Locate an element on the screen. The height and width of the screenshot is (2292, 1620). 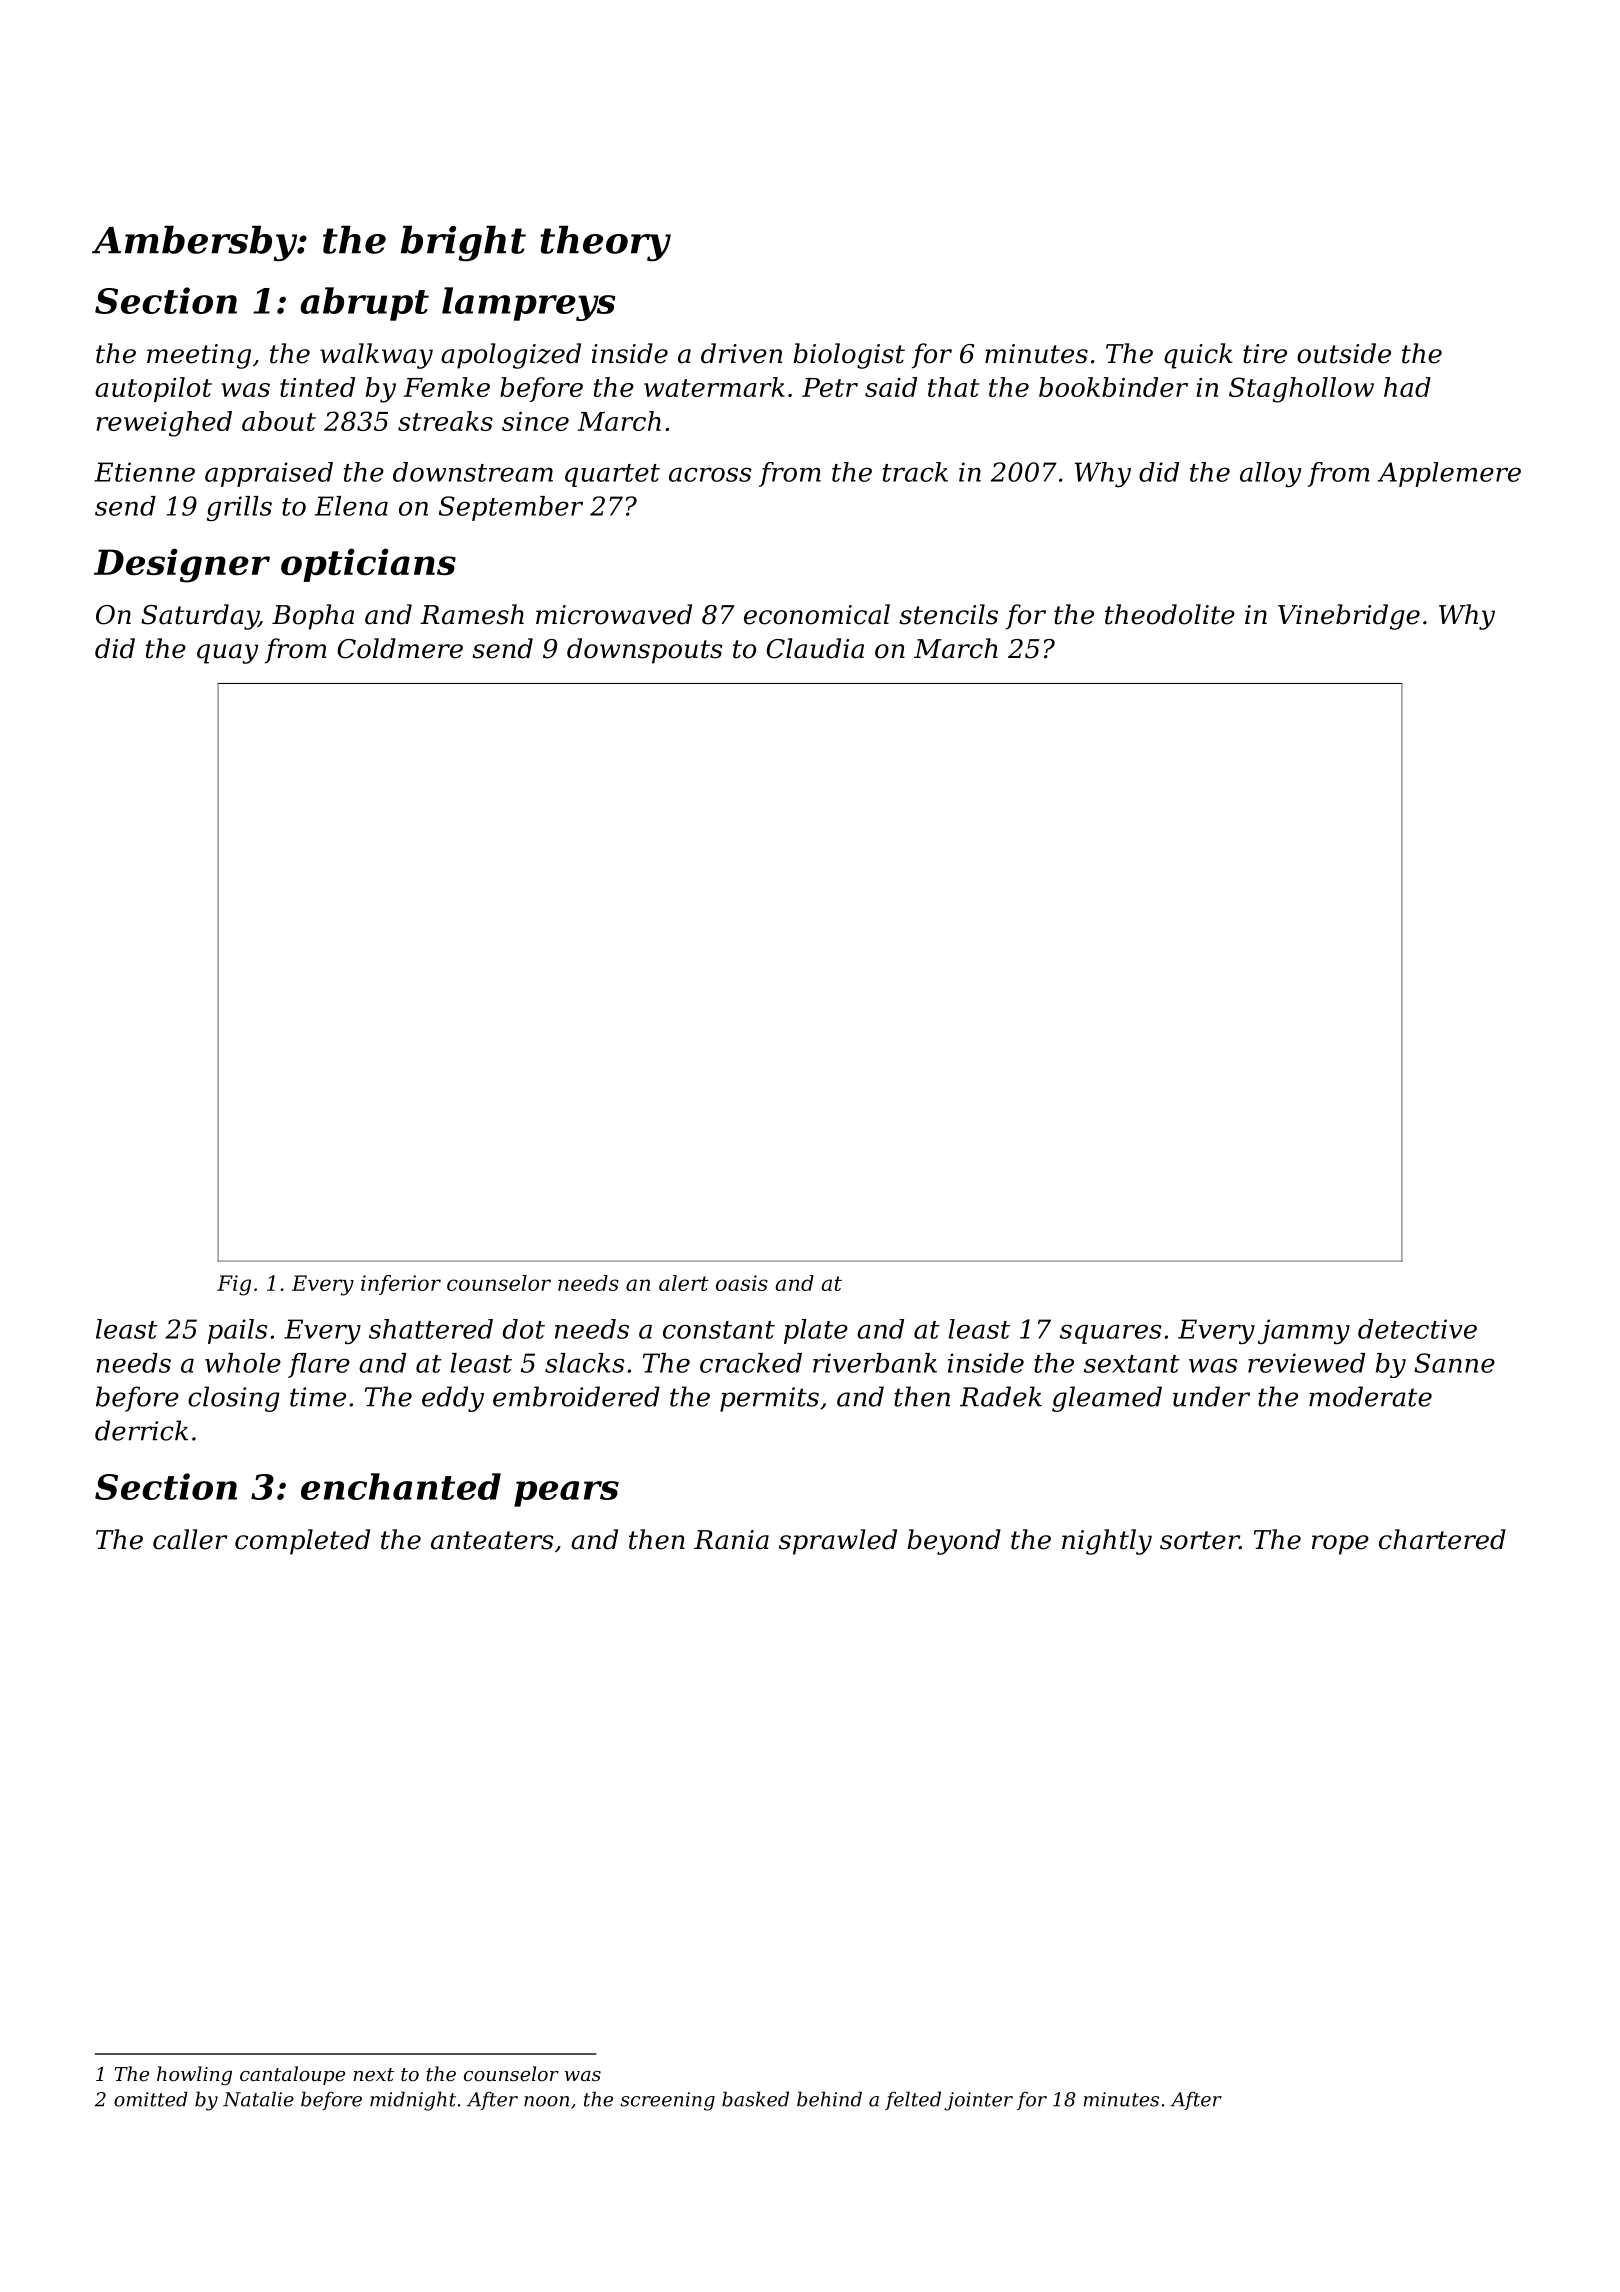
quick is located at coordinates (1198, 356).
